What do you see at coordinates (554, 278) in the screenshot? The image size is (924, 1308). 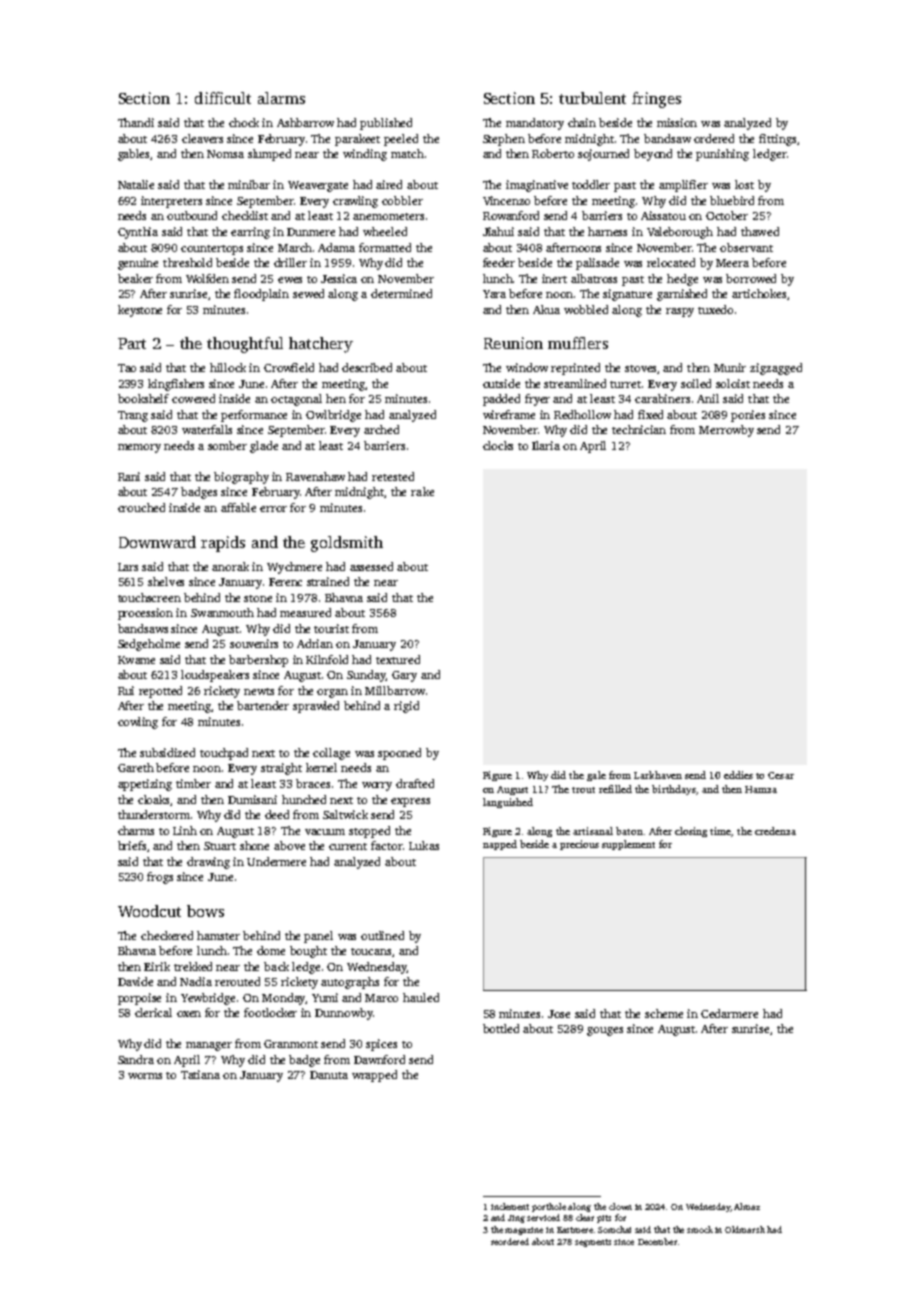 I see `inert` at bounding box center [554, 278].
